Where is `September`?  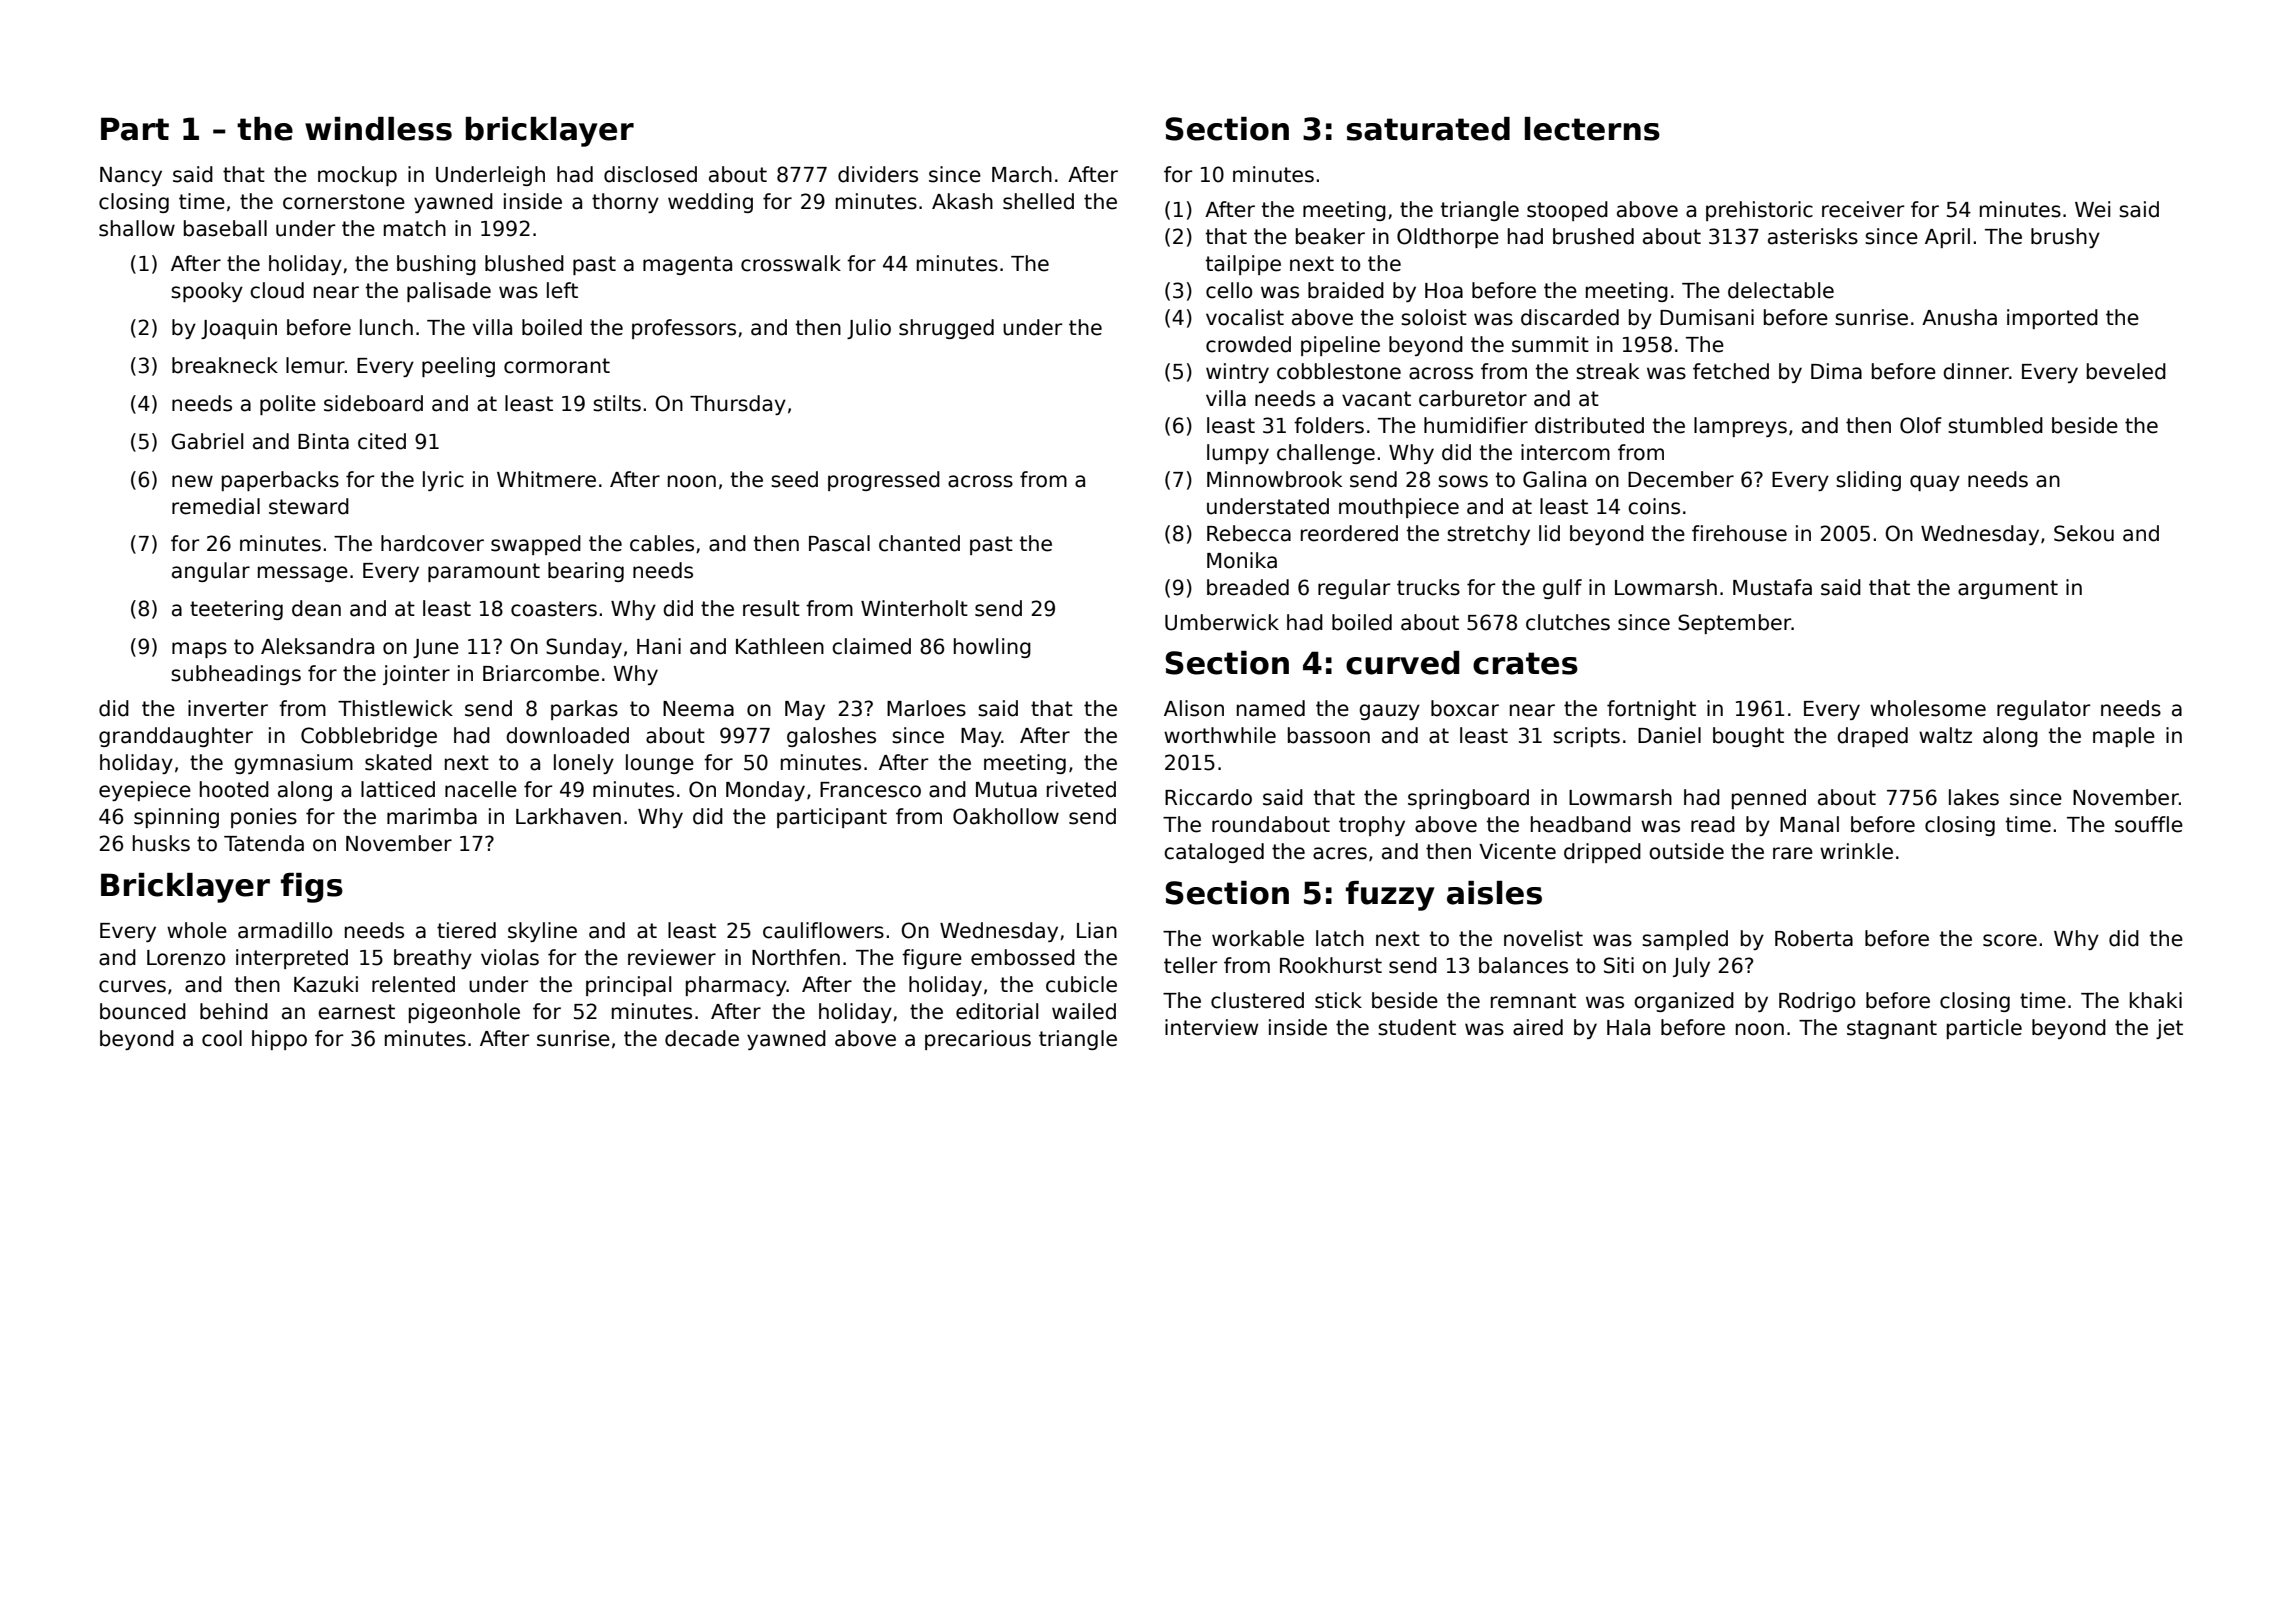
September is located at coordinates (1734, 624).
